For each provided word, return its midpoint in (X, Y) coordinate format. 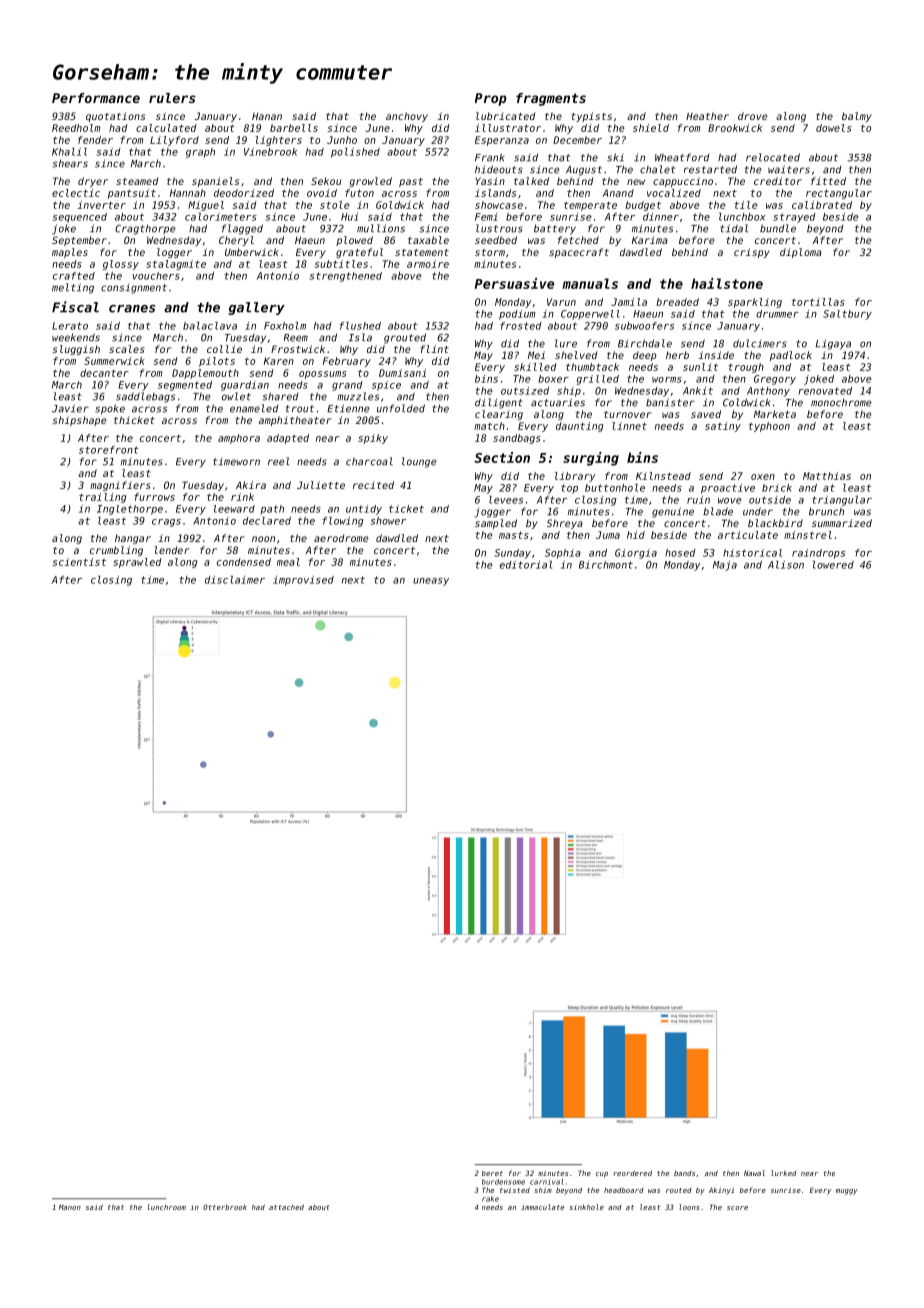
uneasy (431, 582)
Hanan (267, 116)
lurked (783, 1173)
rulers (172, 98)
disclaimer (235, 580)
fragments (551, 99)
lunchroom (167, 1207)
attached (286, 1207)
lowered (833, 565)
